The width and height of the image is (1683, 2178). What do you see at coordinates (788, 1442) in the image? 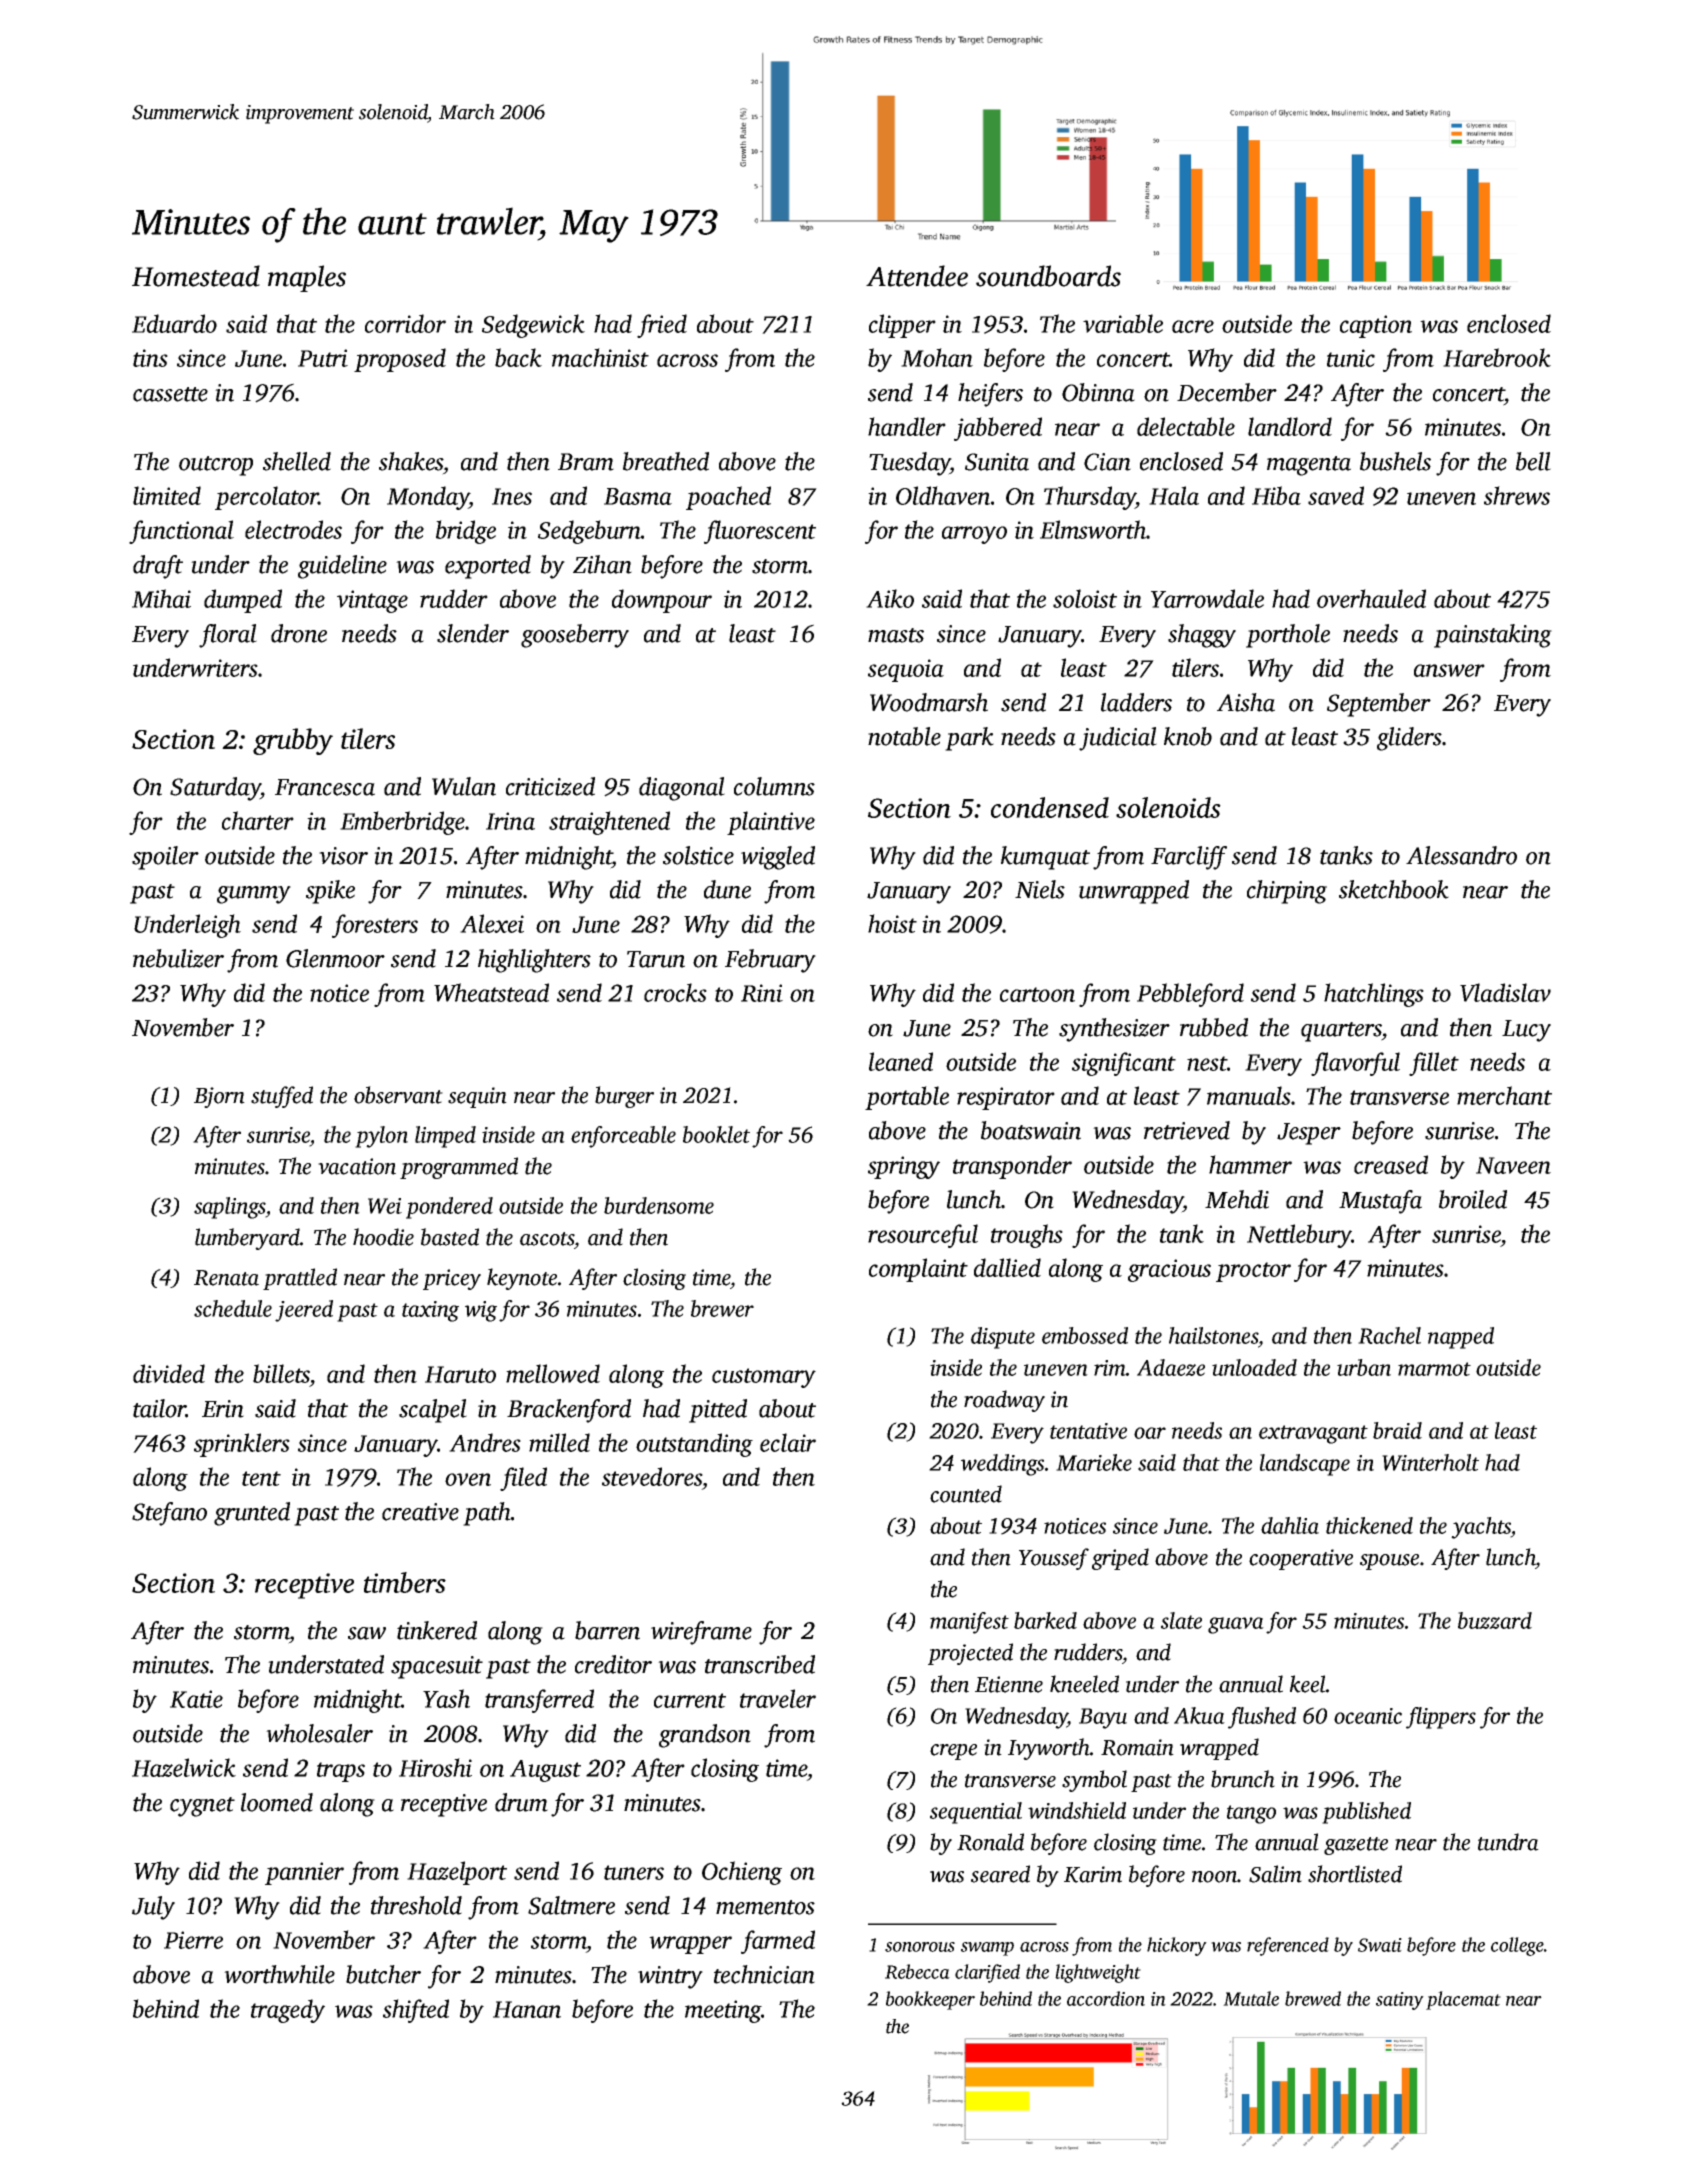
I see `eclair` at bounding box center [788, 1442].
